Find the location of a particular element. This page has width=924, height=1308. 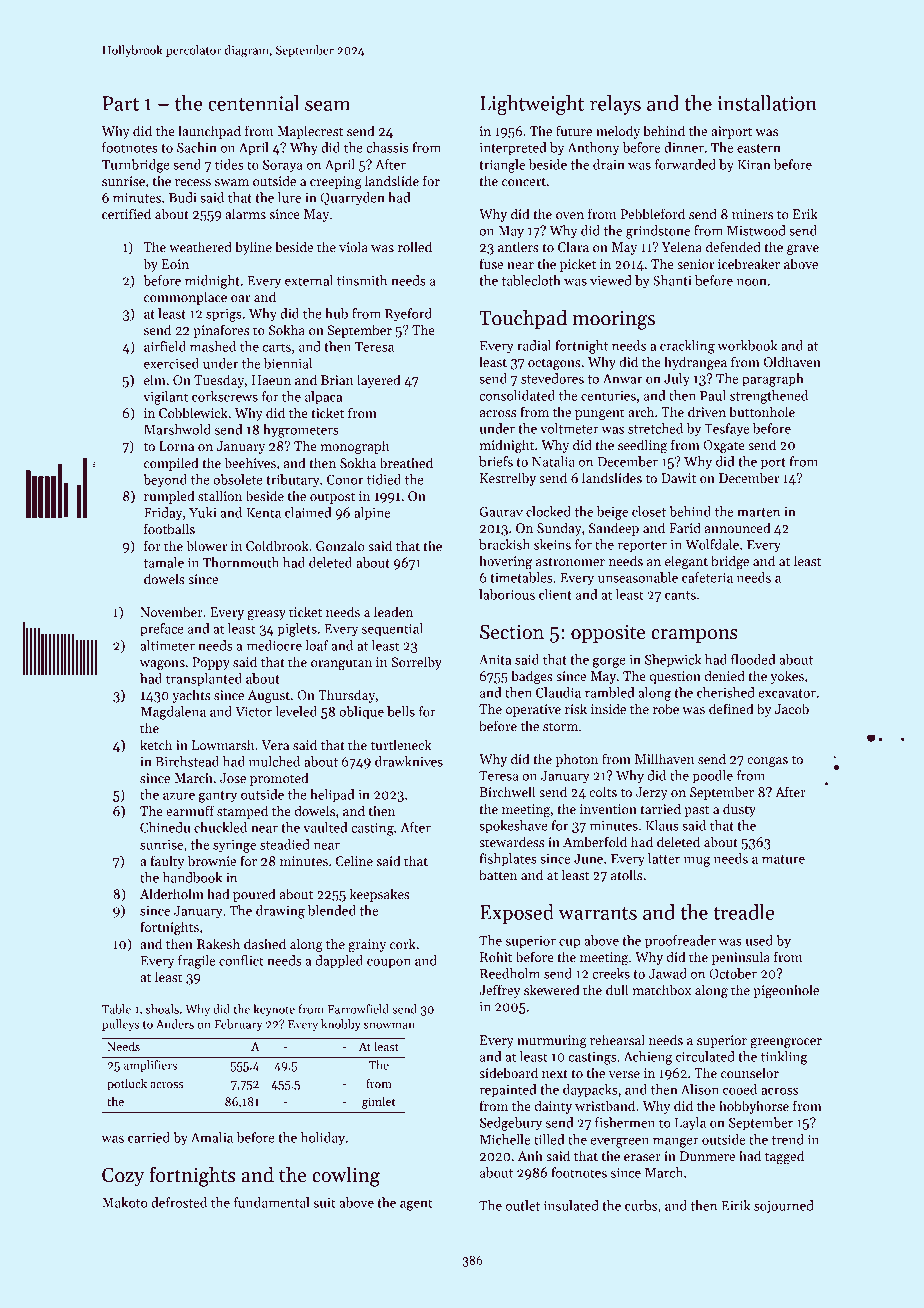

Maplecrest is located at coordinates (310, 132).
